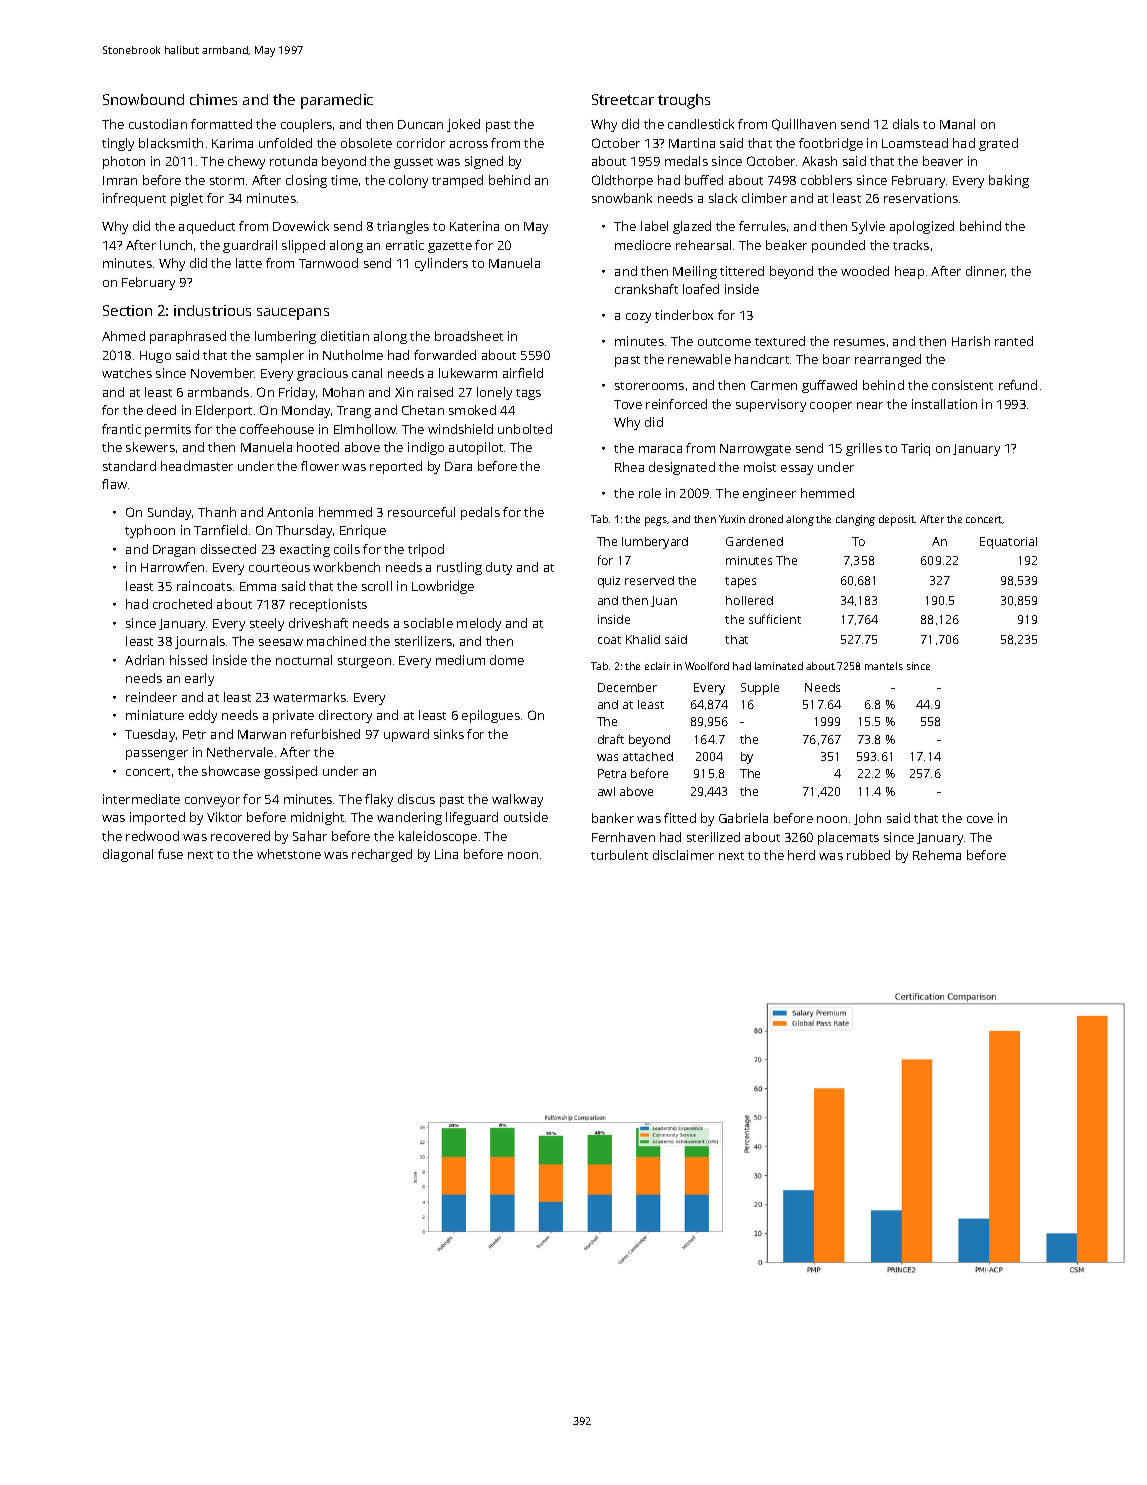 The height and width of the image is (1485, 1147). What do you see at coordinates (646, 289) in the image?
I see `crankshaft` at bounding box center [646, 289].
